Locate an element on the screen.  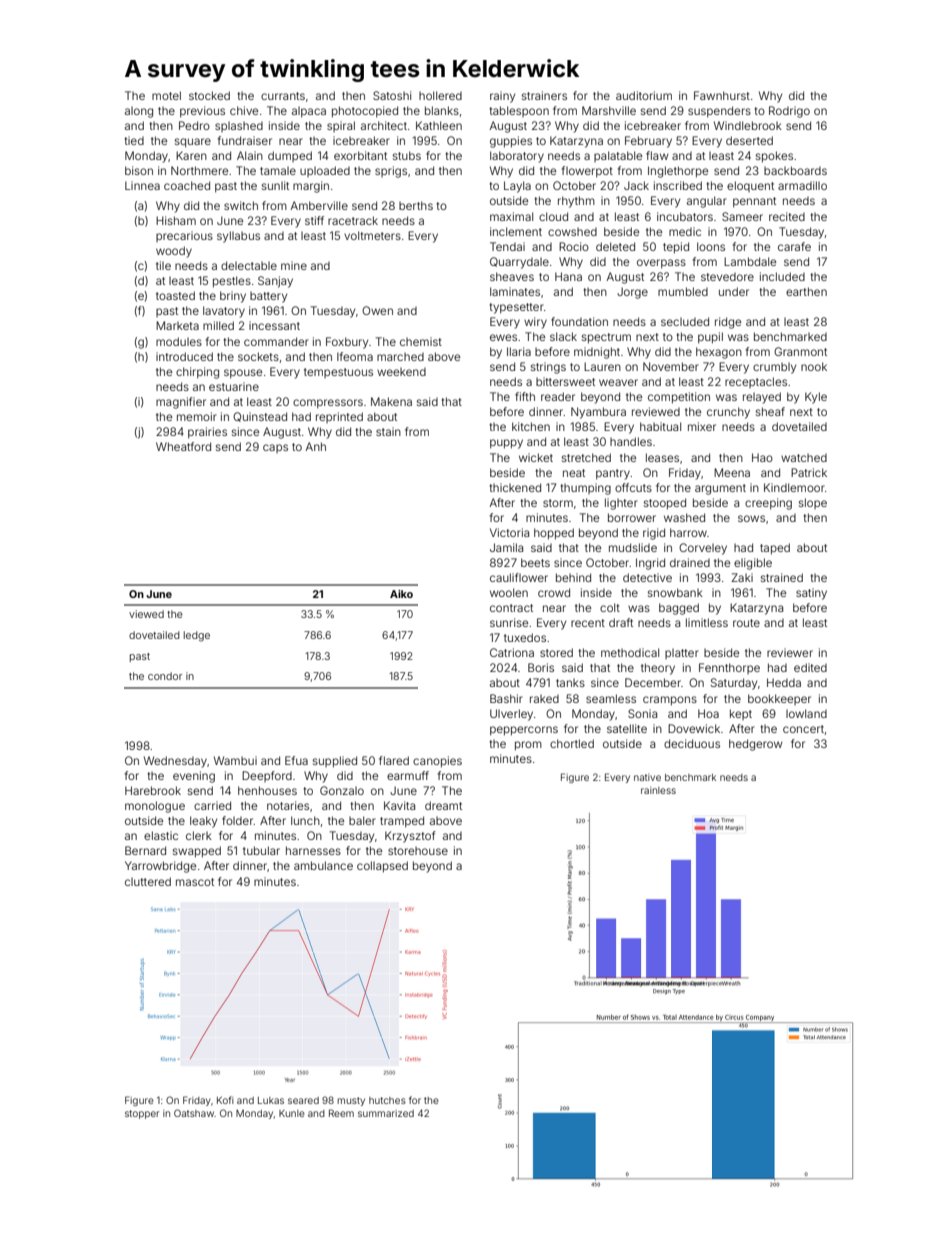
Wambui is located at coordinates (235, 760).
